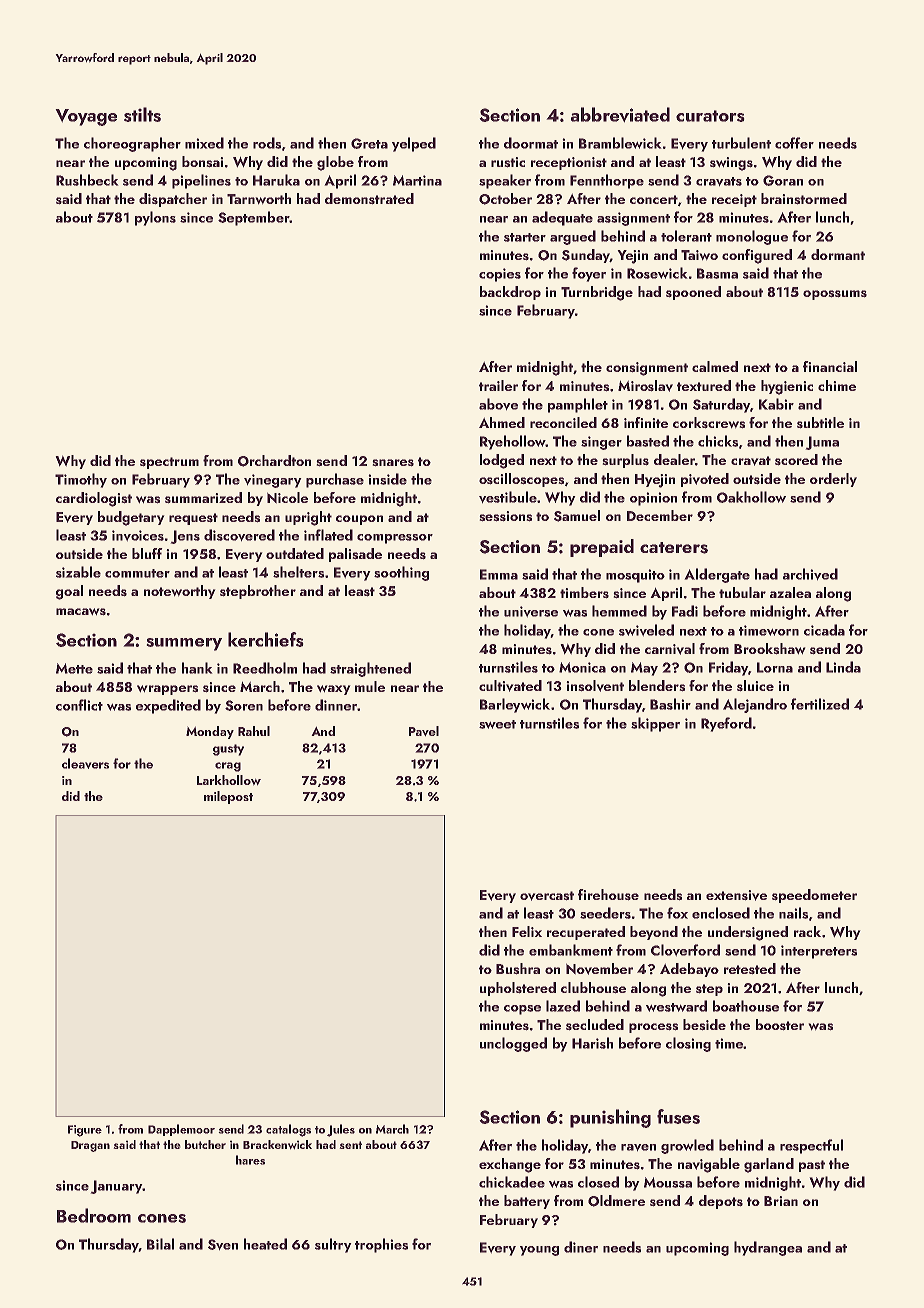 This document has width=924, height=1308. I want to click on doormat, so click(531, 143).
